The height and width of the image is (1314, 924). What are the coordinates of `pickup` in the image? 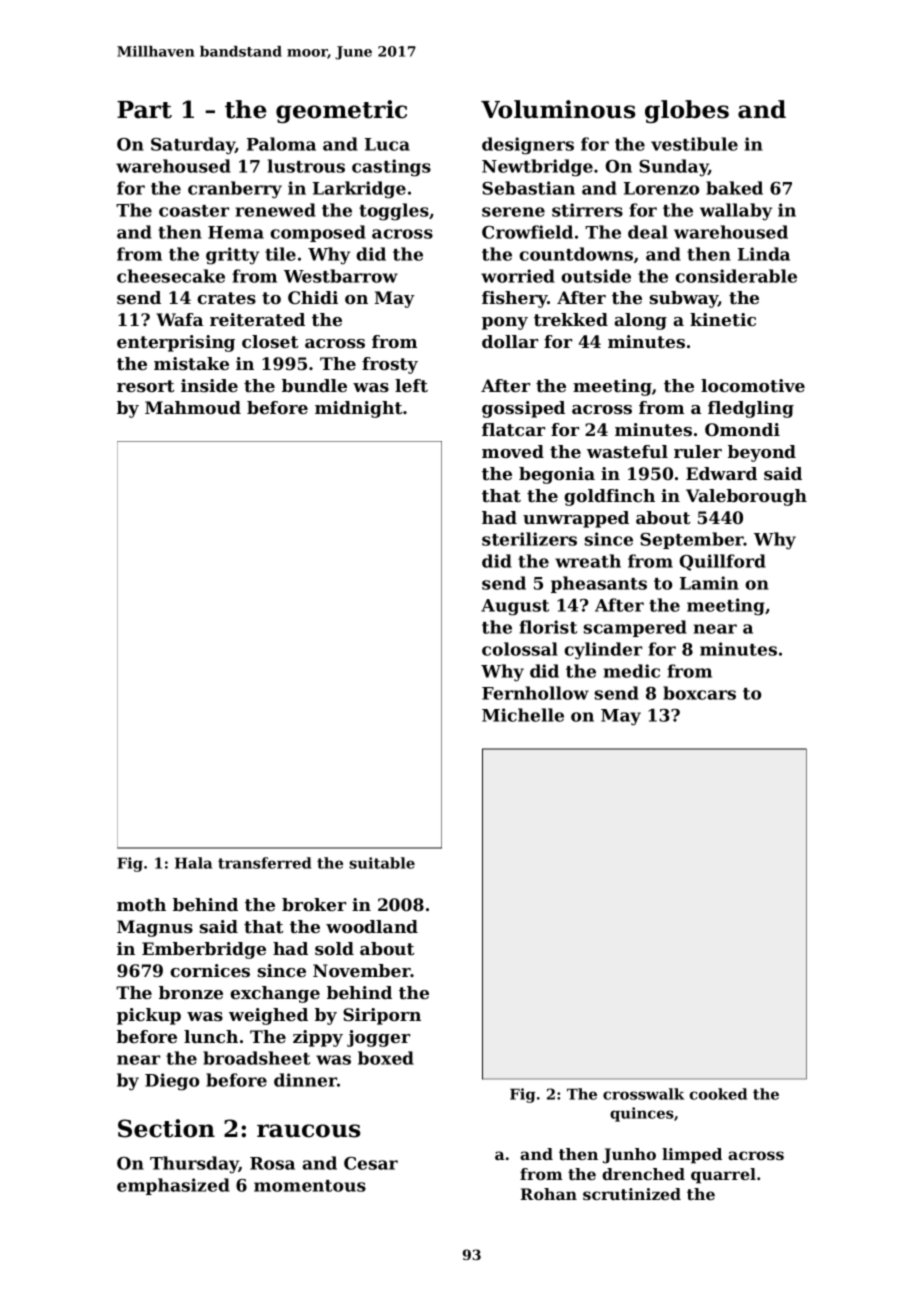 It's located at (149, 1016).
